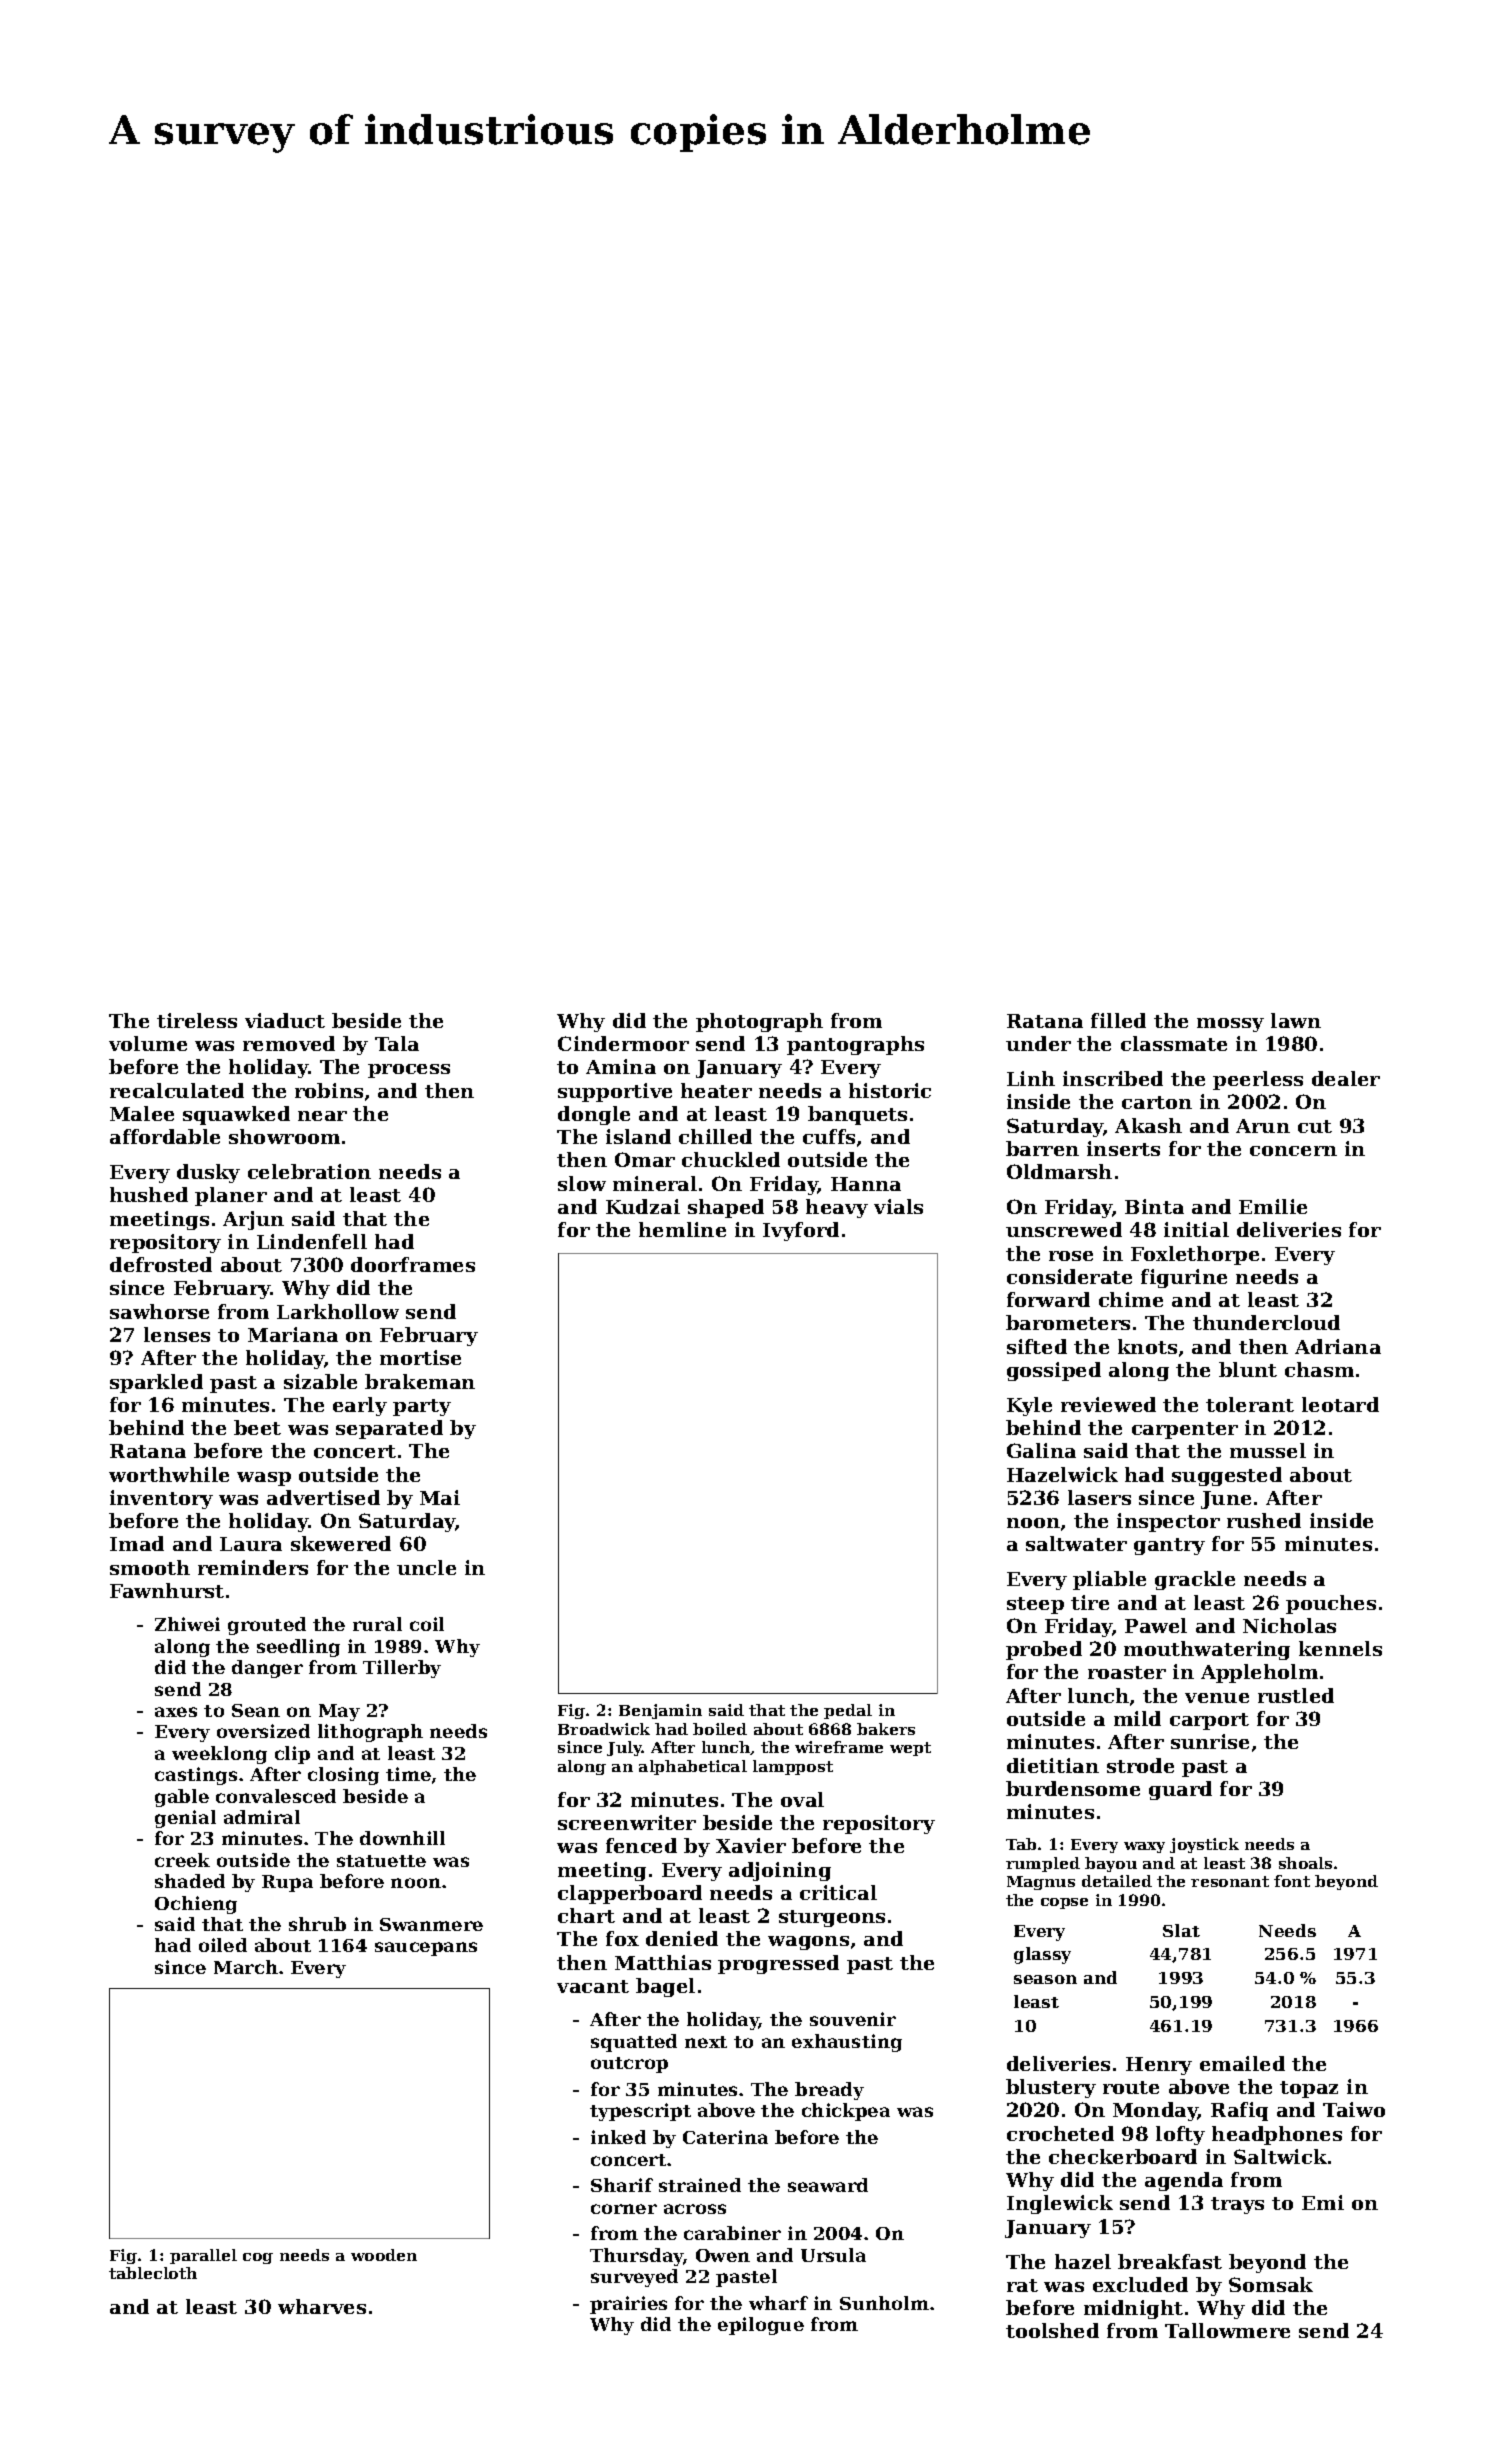  I want to click on wharves, so click(322, 2306).
